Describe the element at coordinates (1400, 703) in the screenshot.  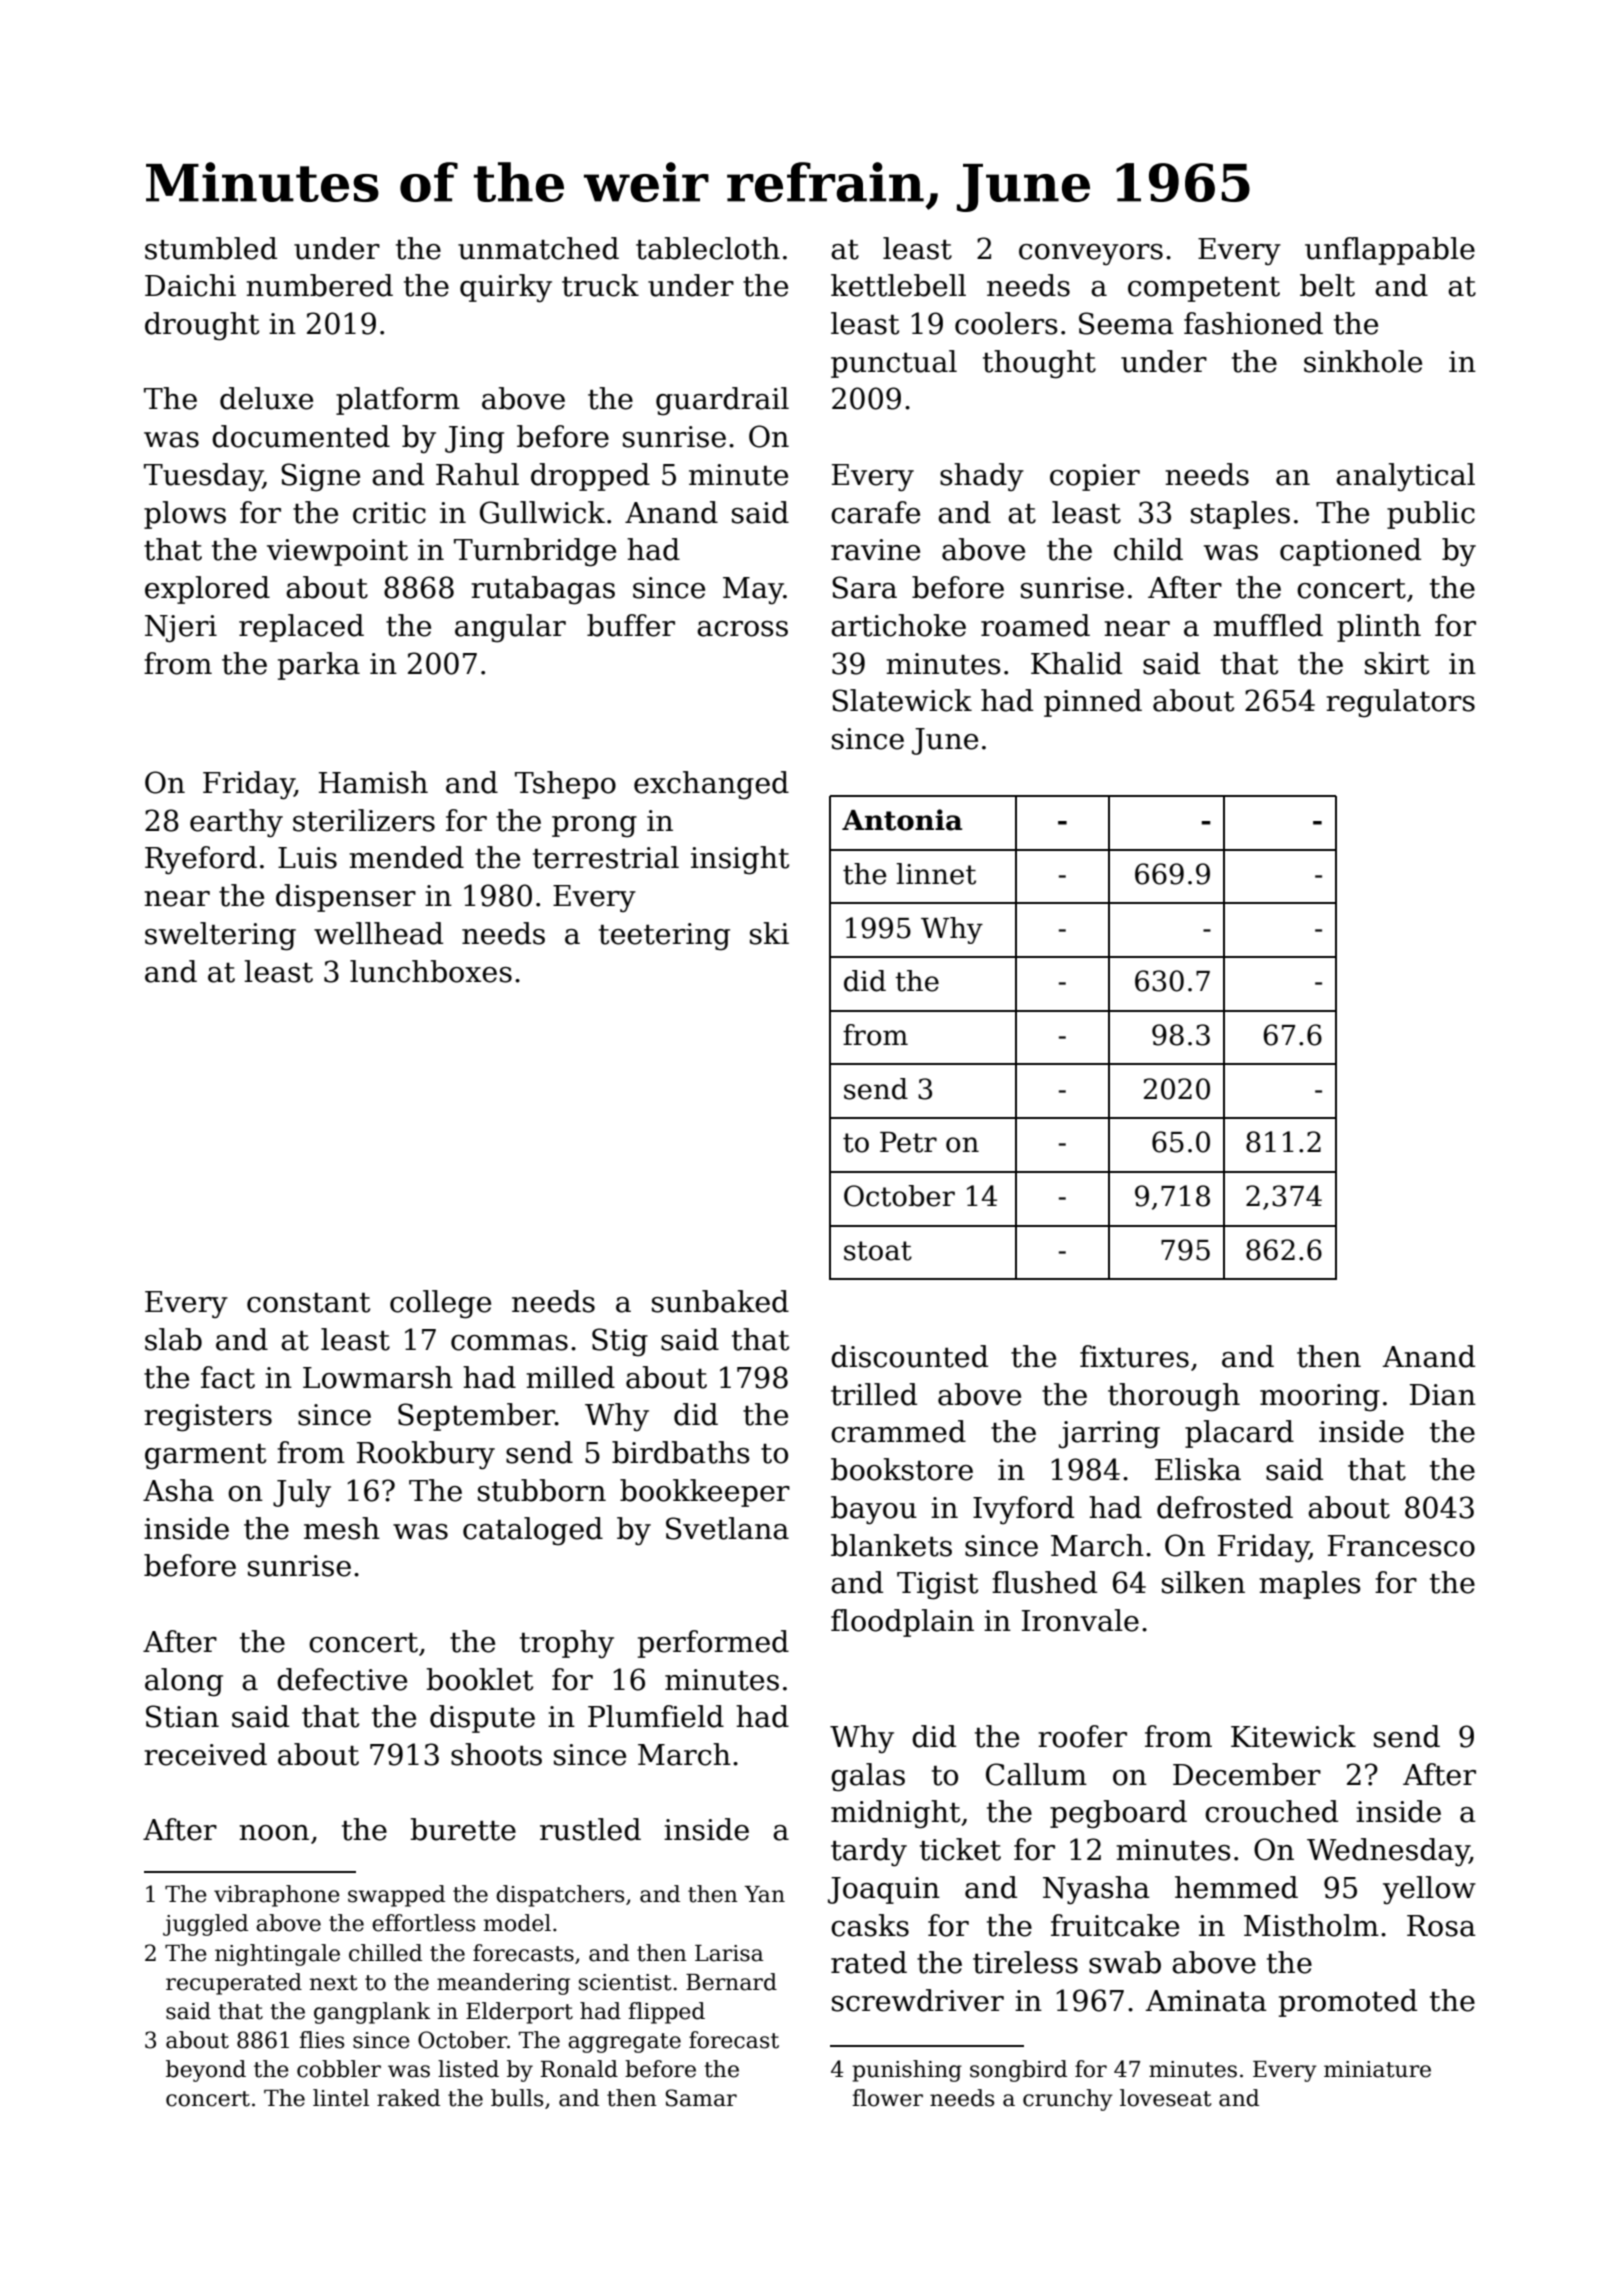
I see `regulators` at that location.
